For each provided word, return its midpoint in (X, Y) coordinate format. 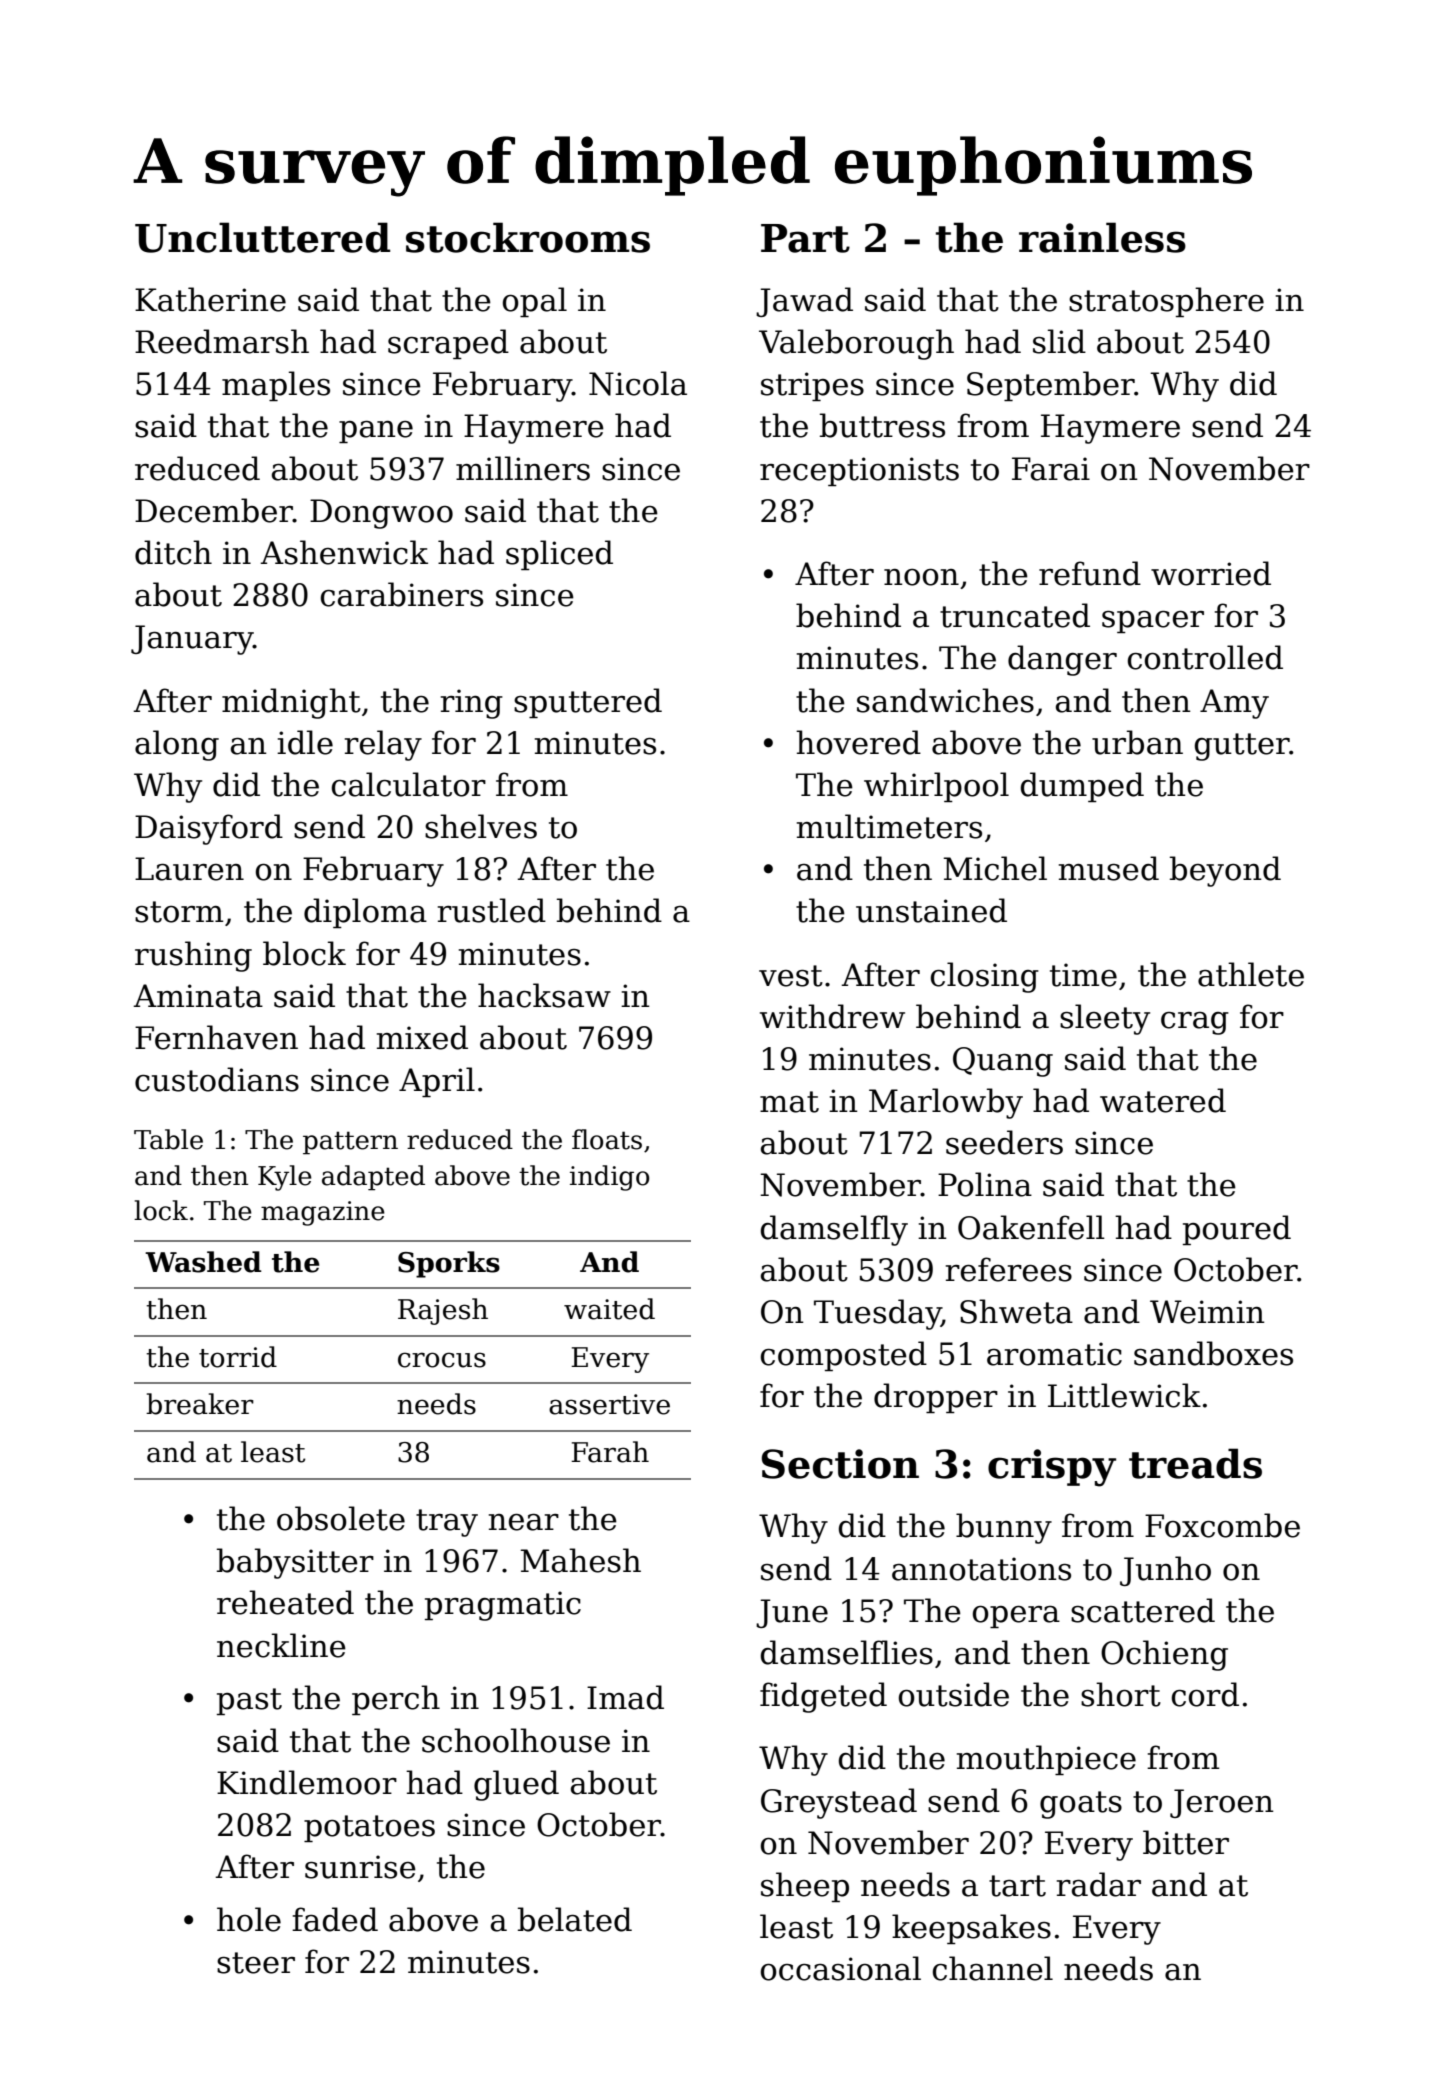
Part (805, 238)
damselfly (834, 1230)
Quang (1003, 1062)
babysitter (295, 1563)
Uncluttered (262, 237)
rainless (1102, 237)
